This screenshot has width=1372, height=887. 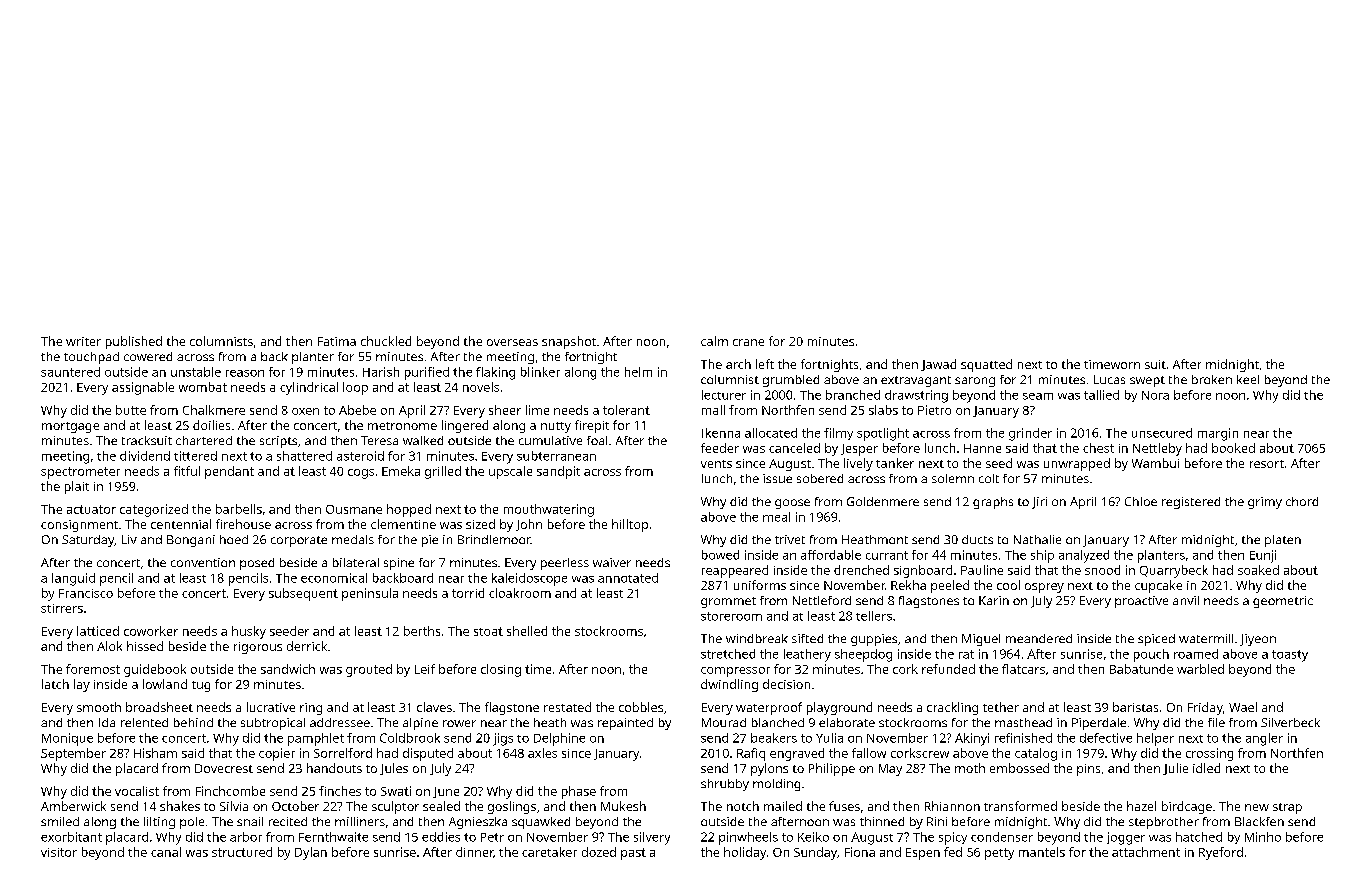 I want to click on watermill, so click(x=1206, y=638).
